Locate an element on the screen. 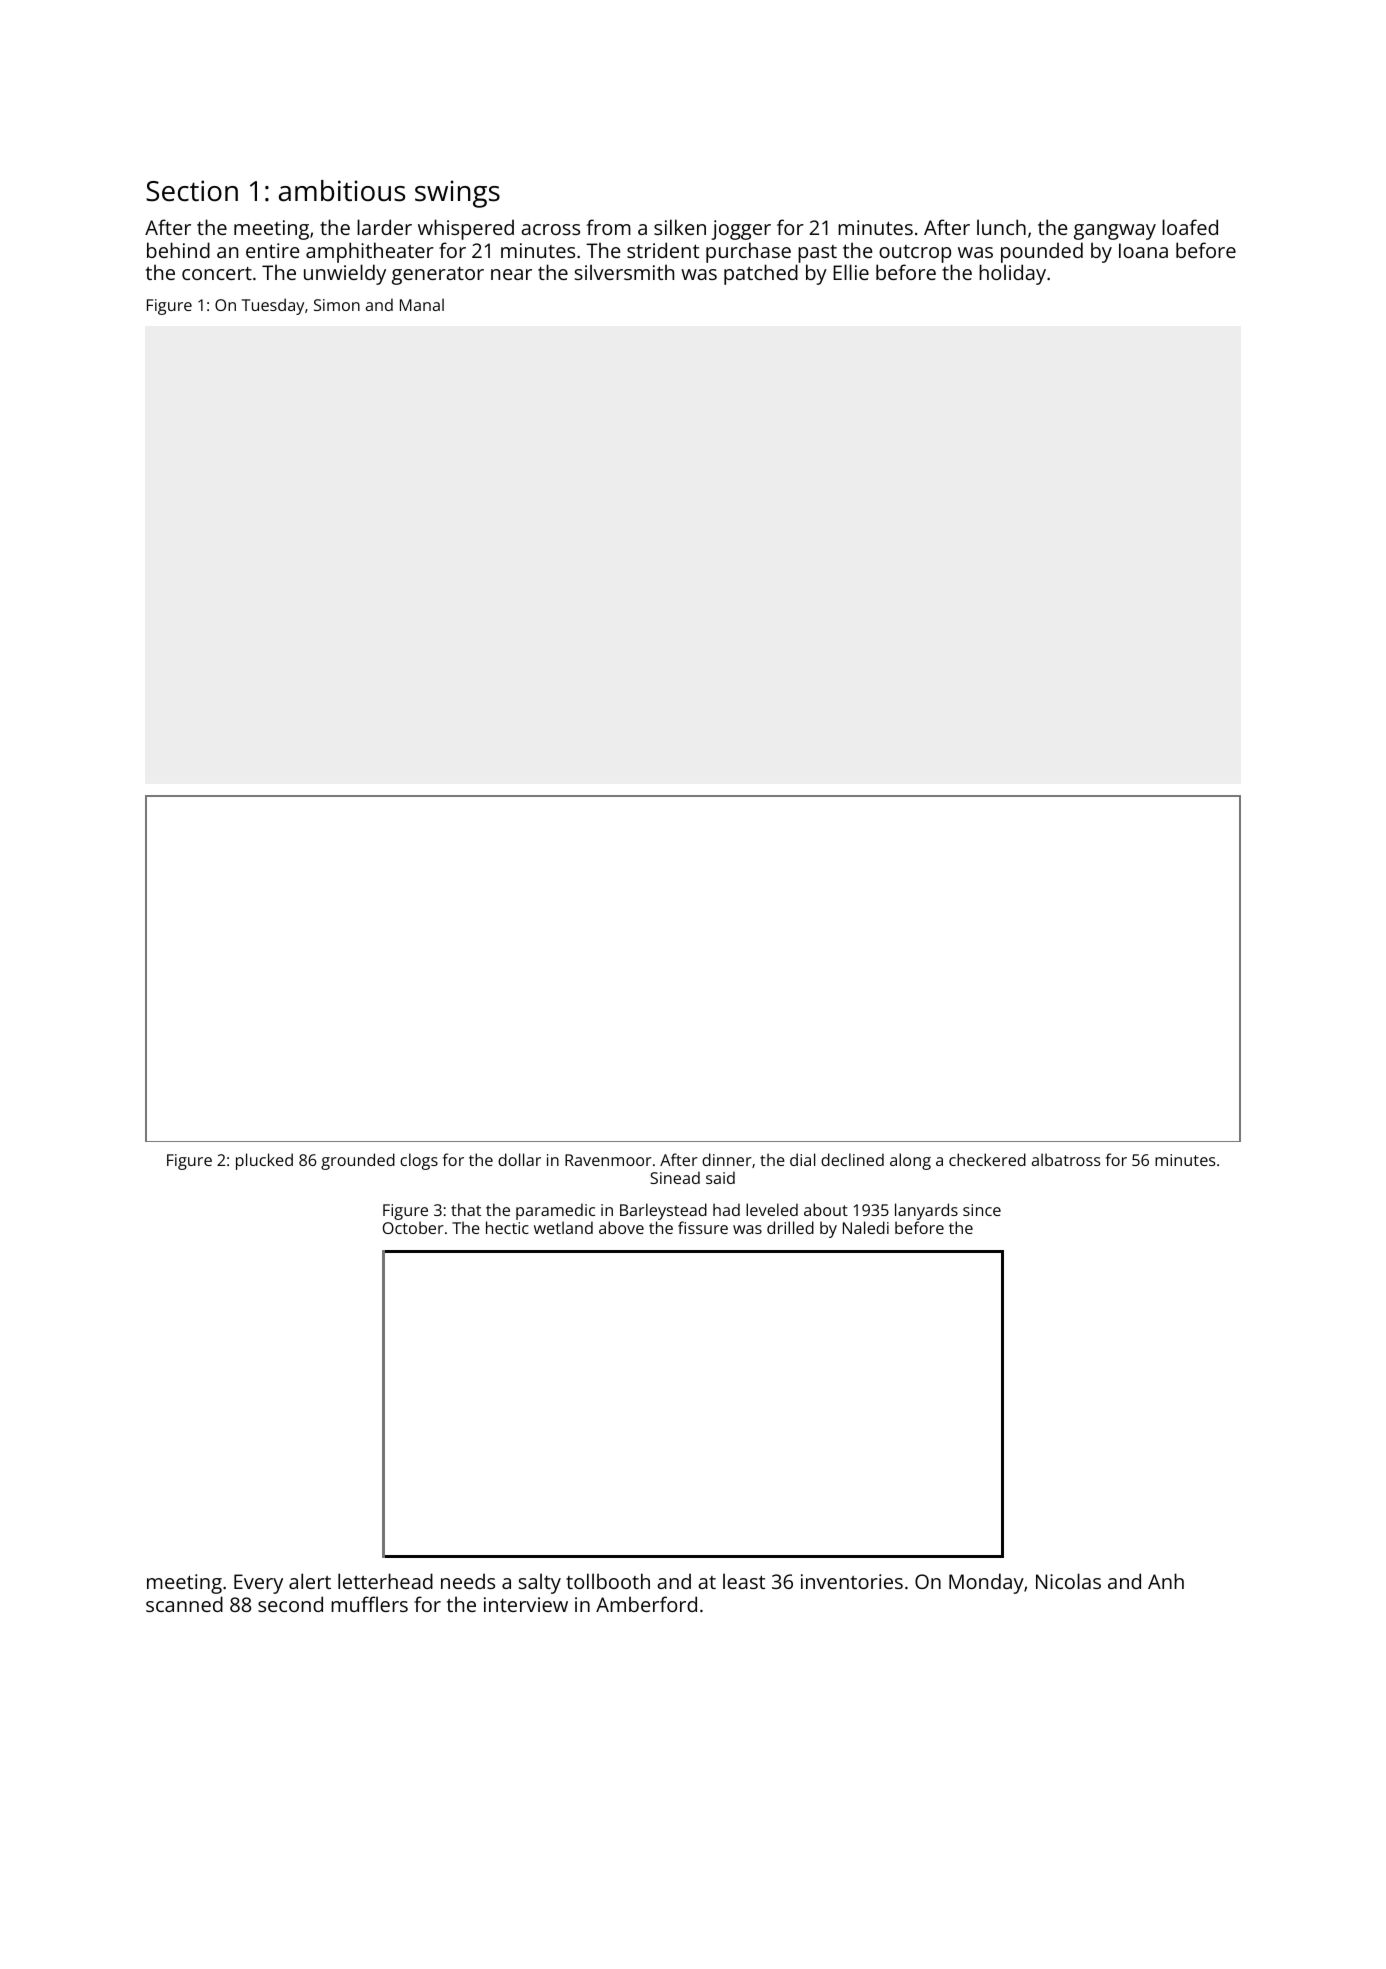 The height and width of the screenshot is (1969, 1386). Ravenmoor is located at coordinates (608, 1160).
